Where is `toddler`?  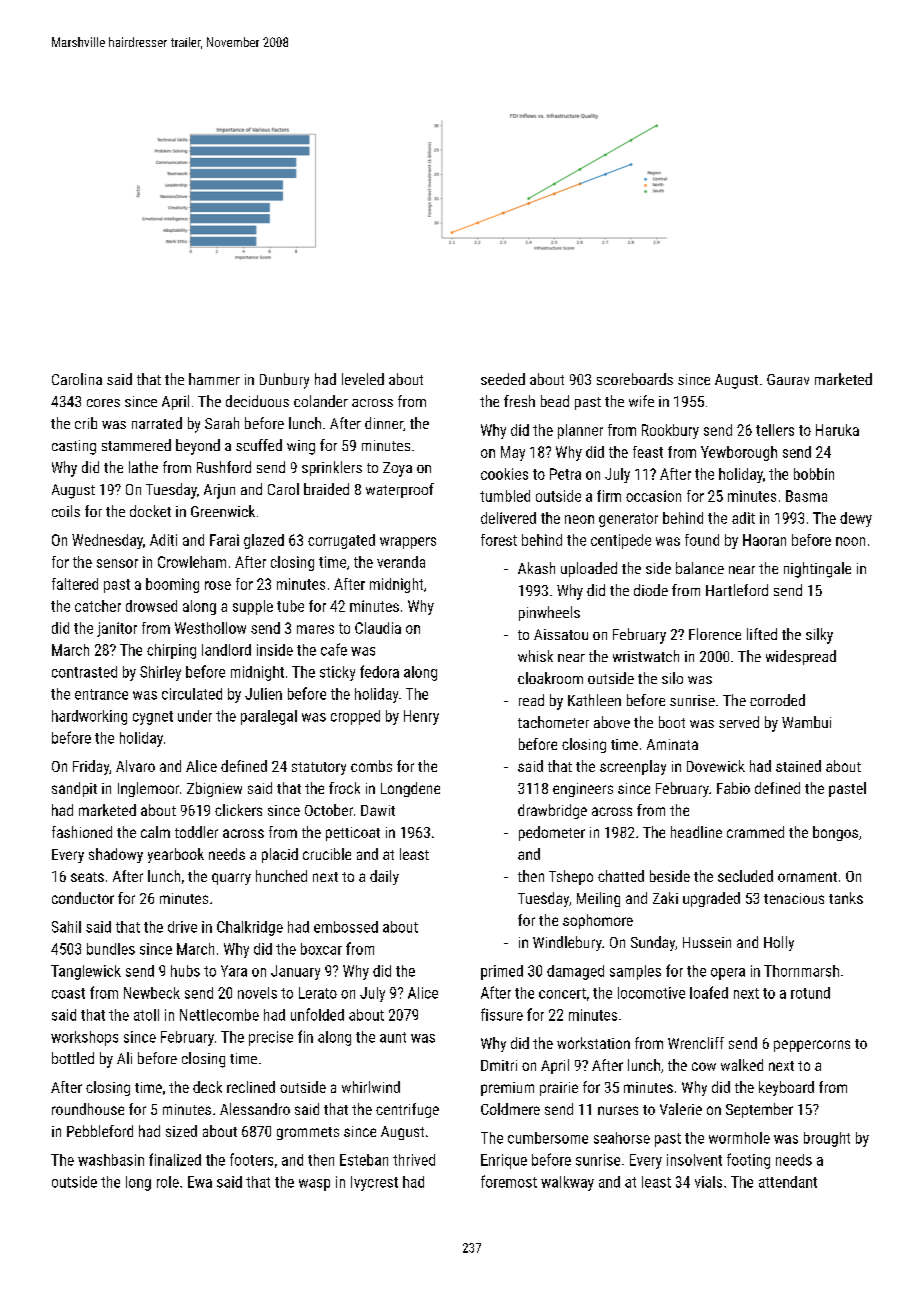
toddler is located at coordinates (196, 832).
